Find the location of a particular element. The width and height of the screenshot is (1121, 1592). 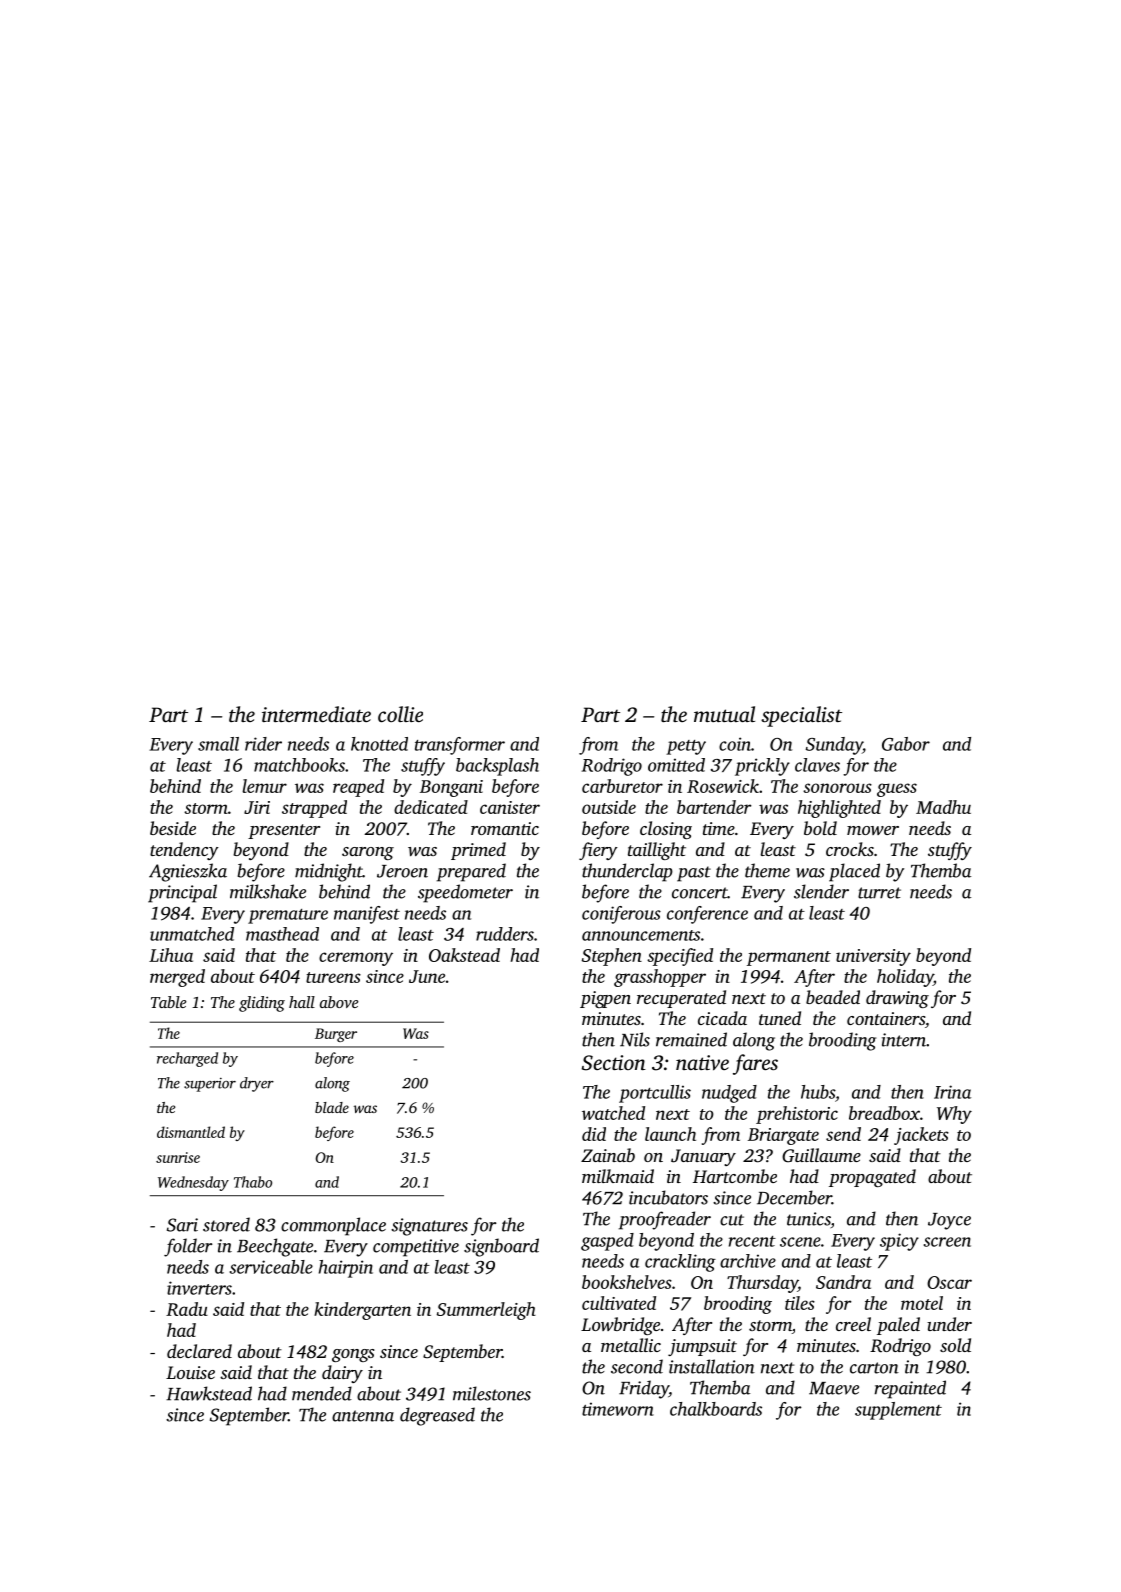

intermediate is located at coordinates (316, 714).
